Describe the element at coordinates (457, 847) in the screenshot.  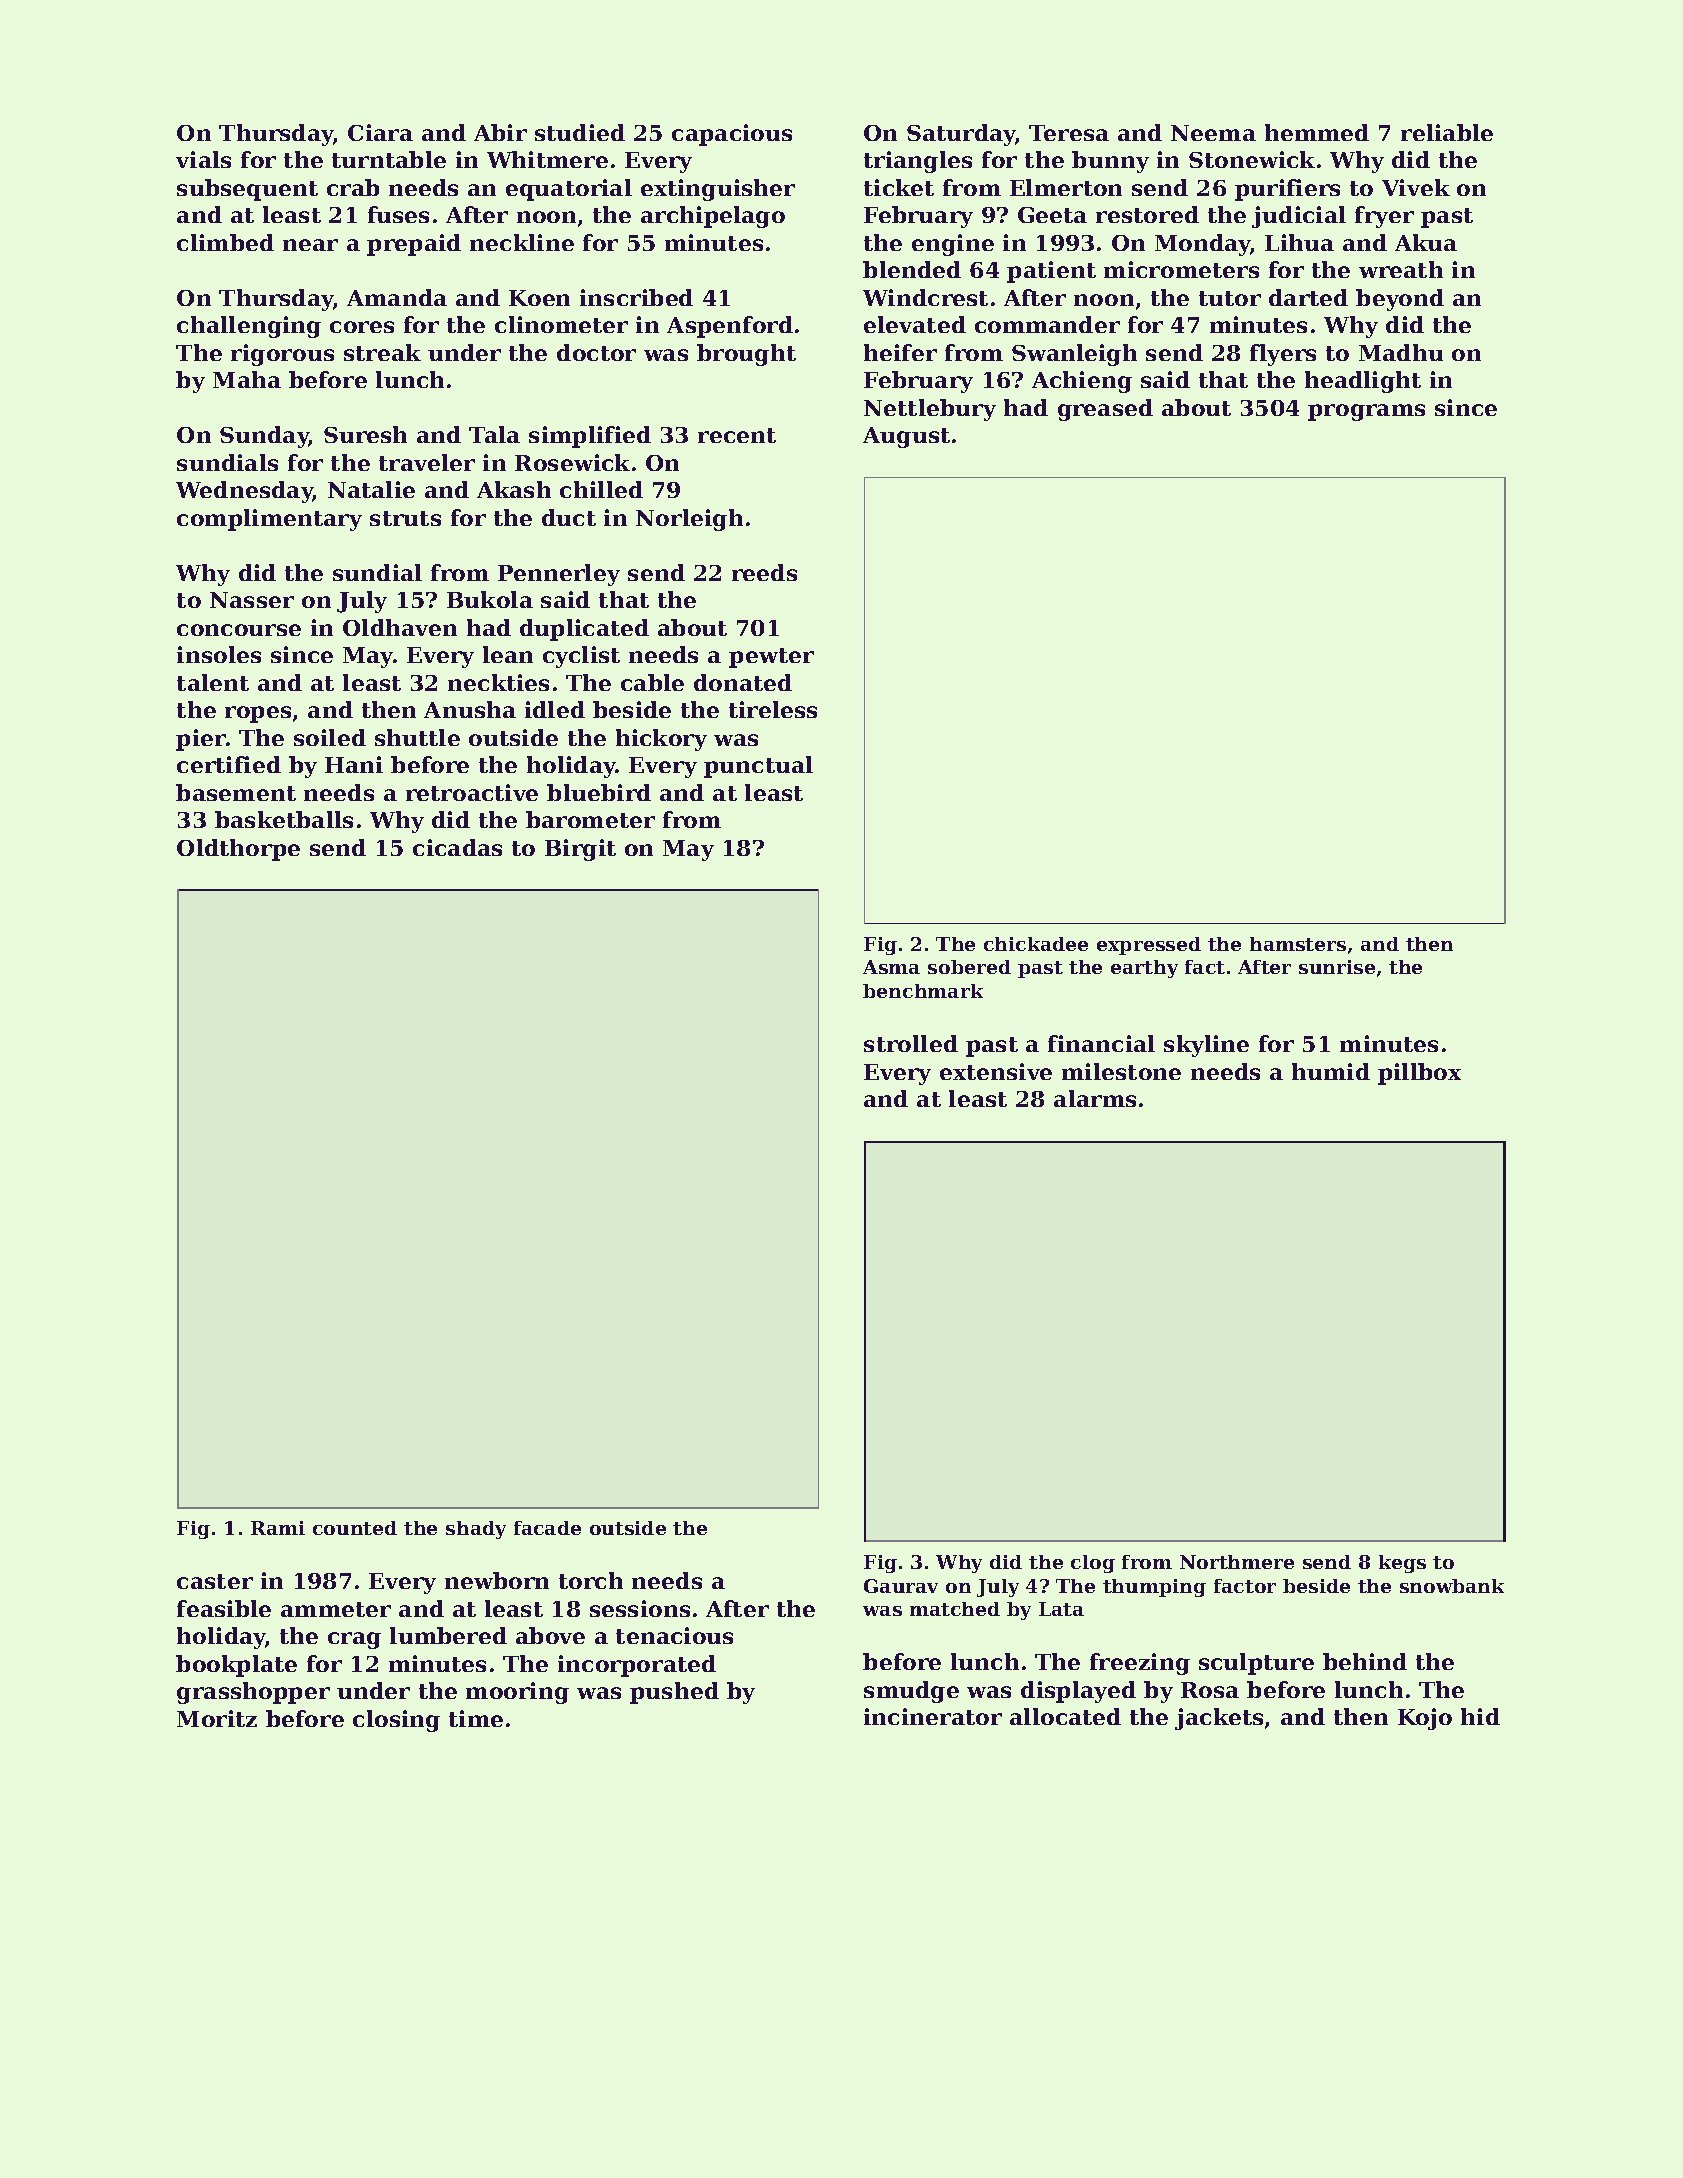
I see `cicadas` at that location.
